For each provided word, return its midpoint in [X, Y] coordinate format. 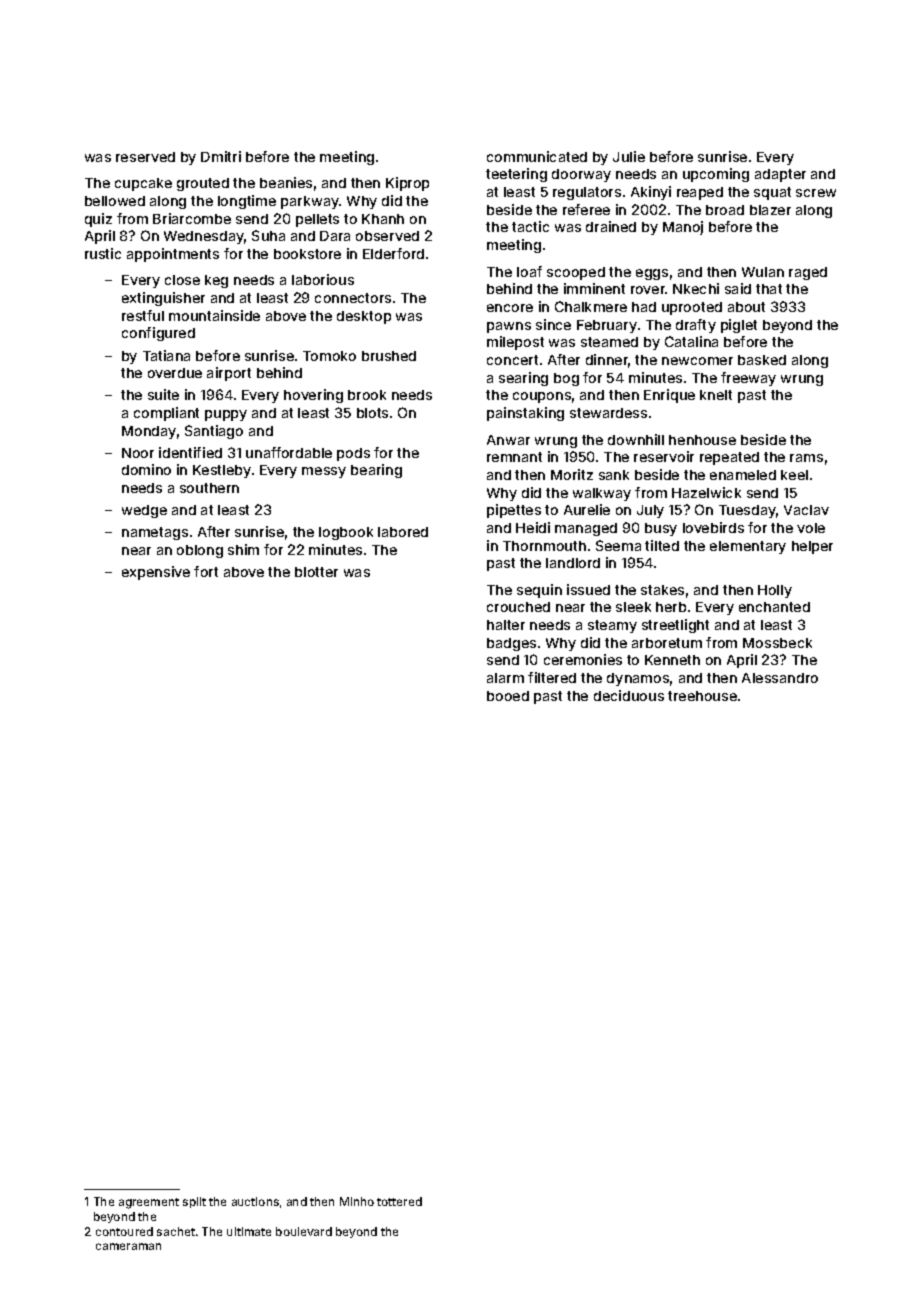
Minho [357, 1201]
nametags [155, 533]
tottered [399, 1201]
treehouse [702, 696]
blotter [316, 572]
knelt [716, 395]
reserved [145, 157]
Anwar [508, 440]
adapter [780, 175]
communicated [537, 156]
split [194, 1202]
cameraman [128, 1246]
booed [508, 696]
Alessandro [780, 678]
